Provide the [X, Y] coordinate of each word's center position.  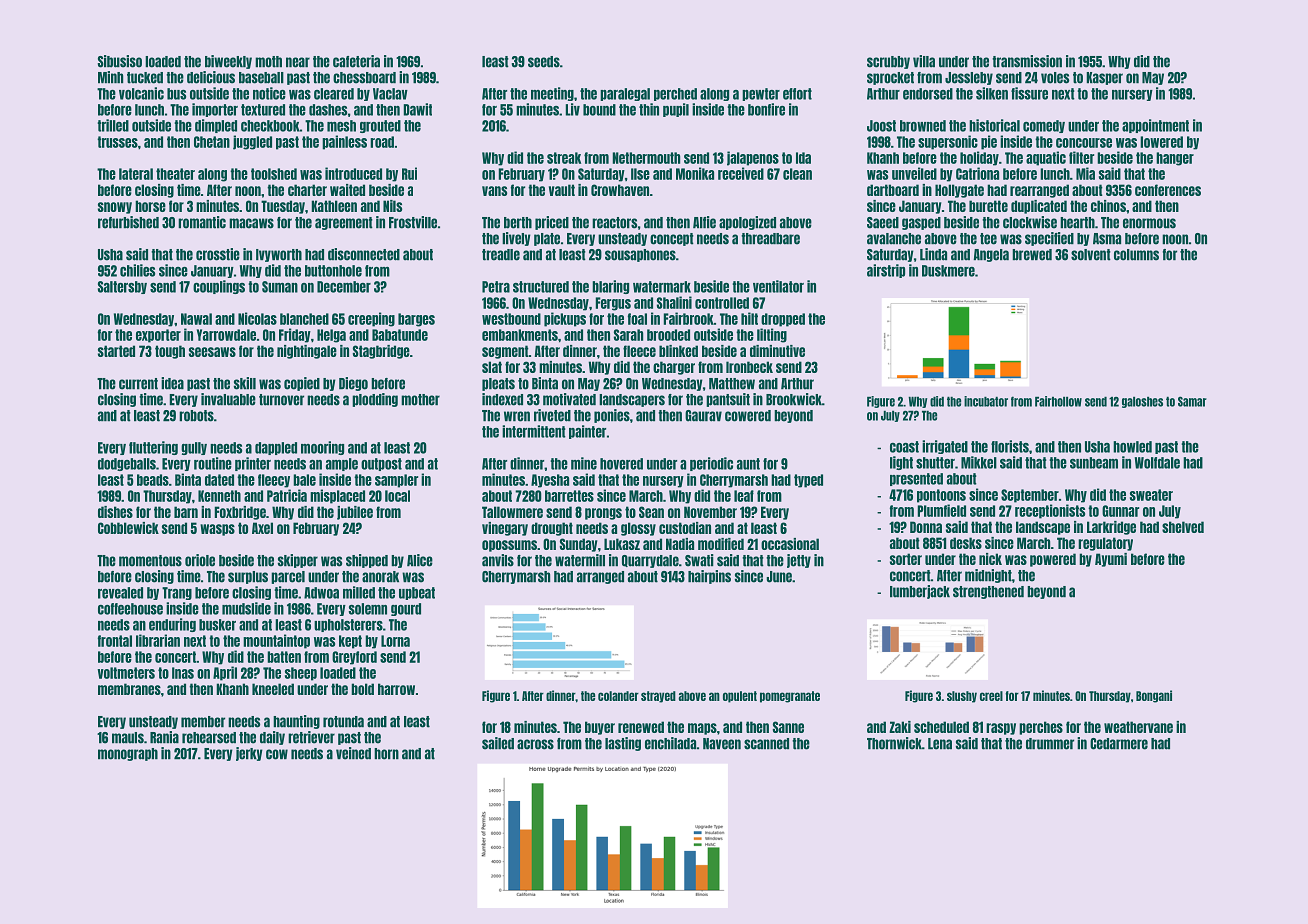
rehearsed [209, 738]
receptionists [1050, 511]
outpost [381, 464]
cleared [334, 94]
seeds [544, 62]
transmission [1027, 61]
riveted [552, 415]
